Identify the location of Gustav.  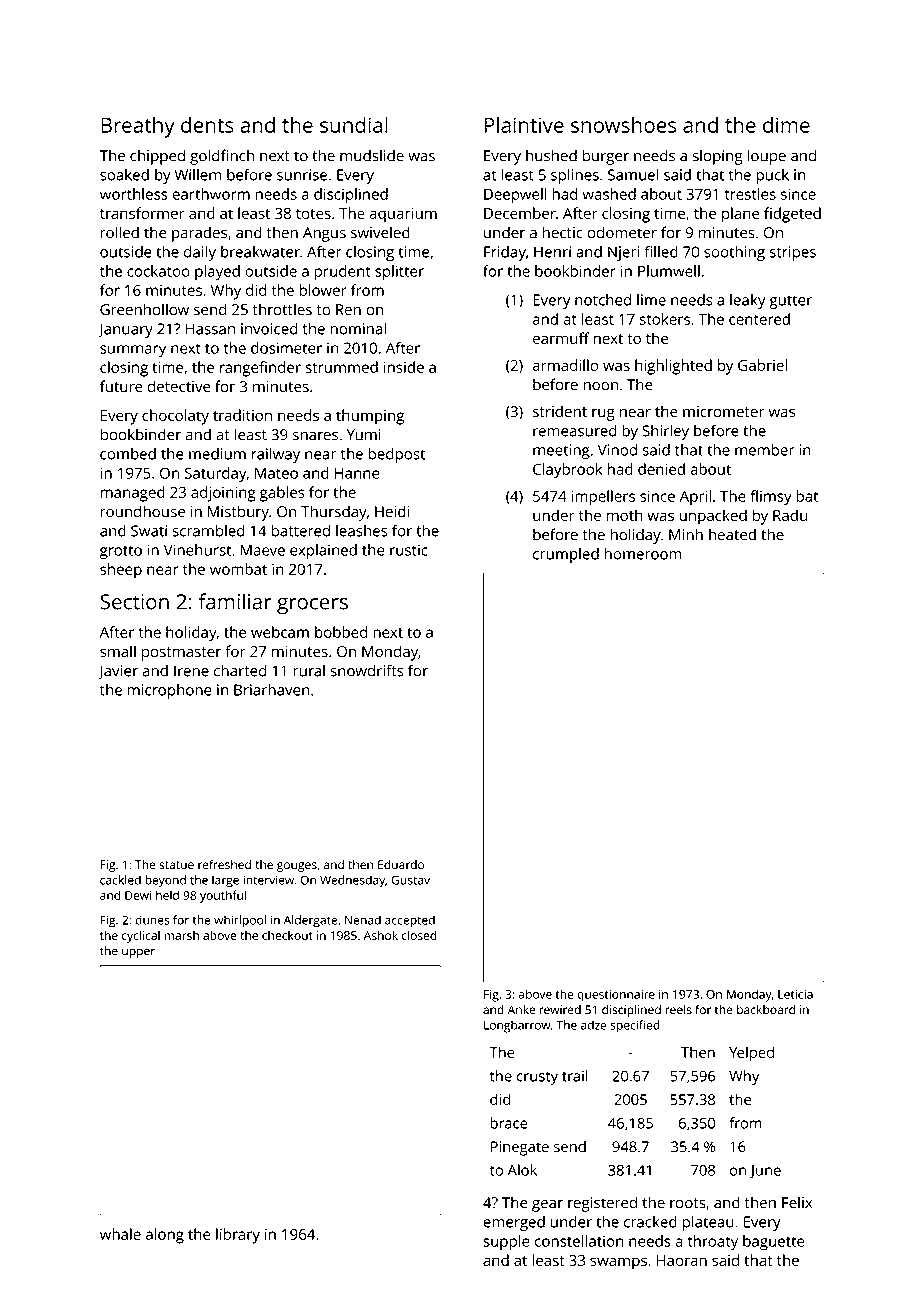
(410, 880).
